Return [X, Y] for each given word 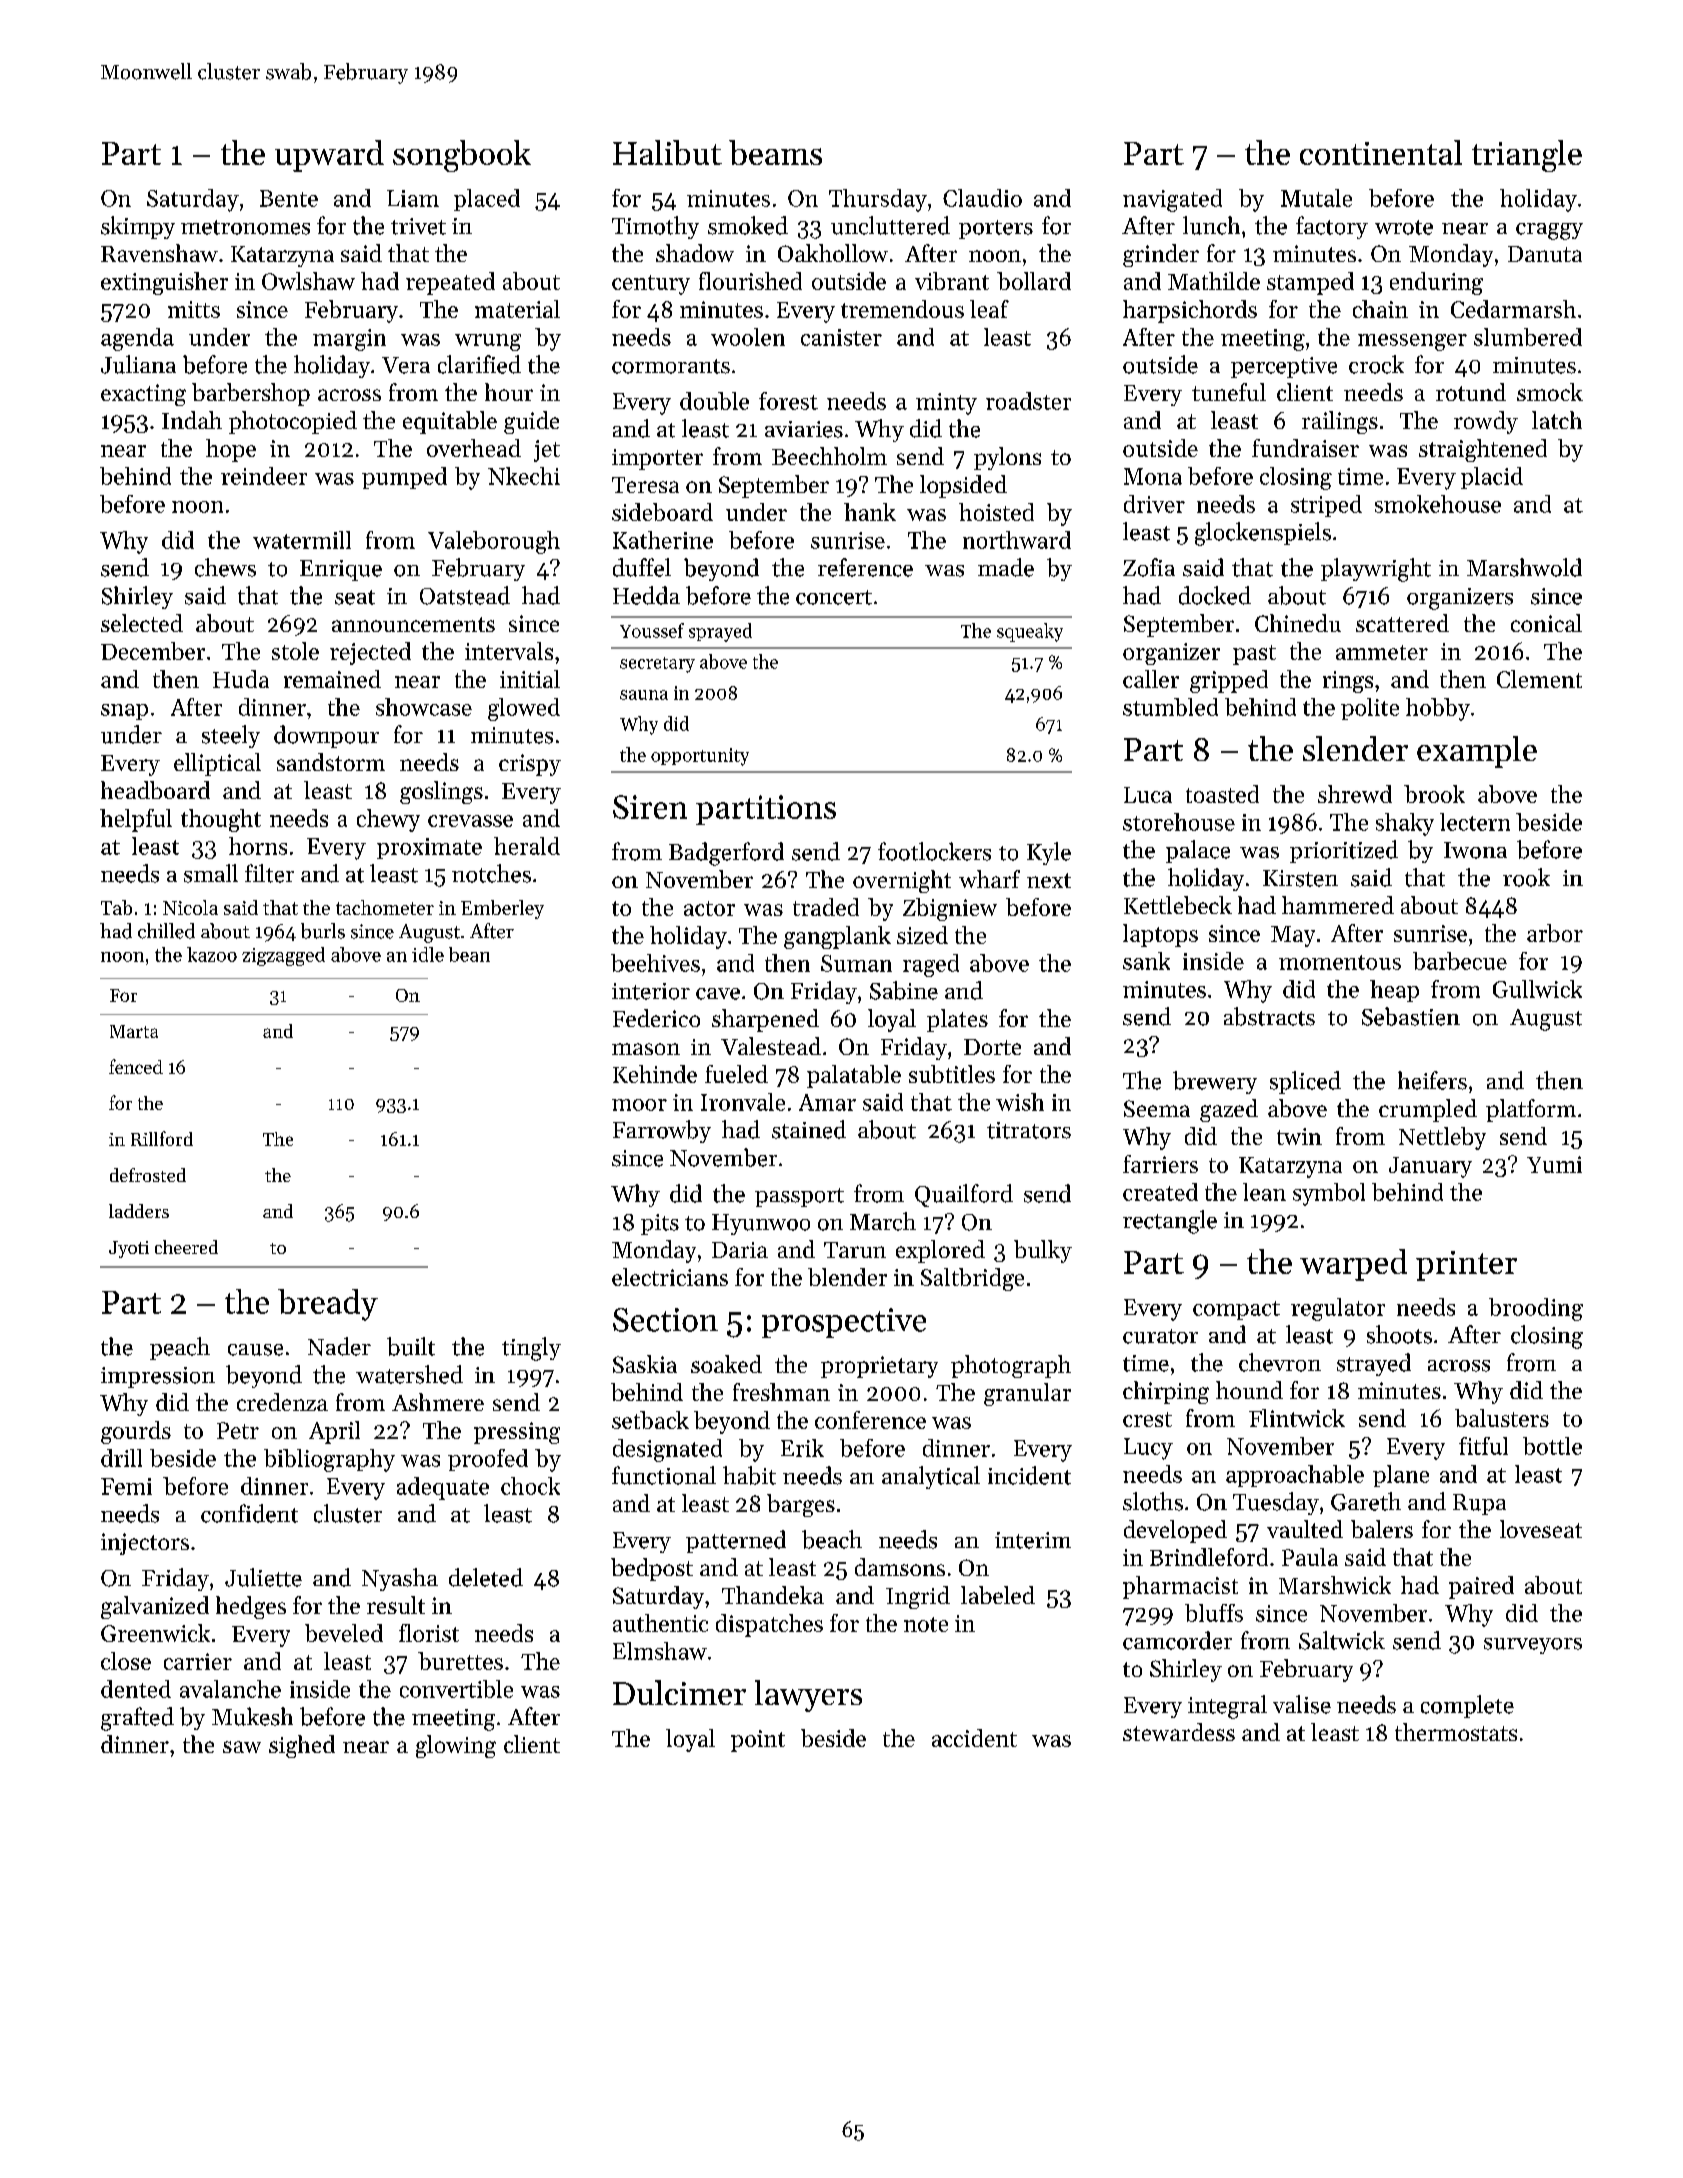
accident [974, 1738]
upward [329, 156]
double [714, 401]
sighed [302, 1746]
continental [1381, 152]
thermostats [1456, 1732]
